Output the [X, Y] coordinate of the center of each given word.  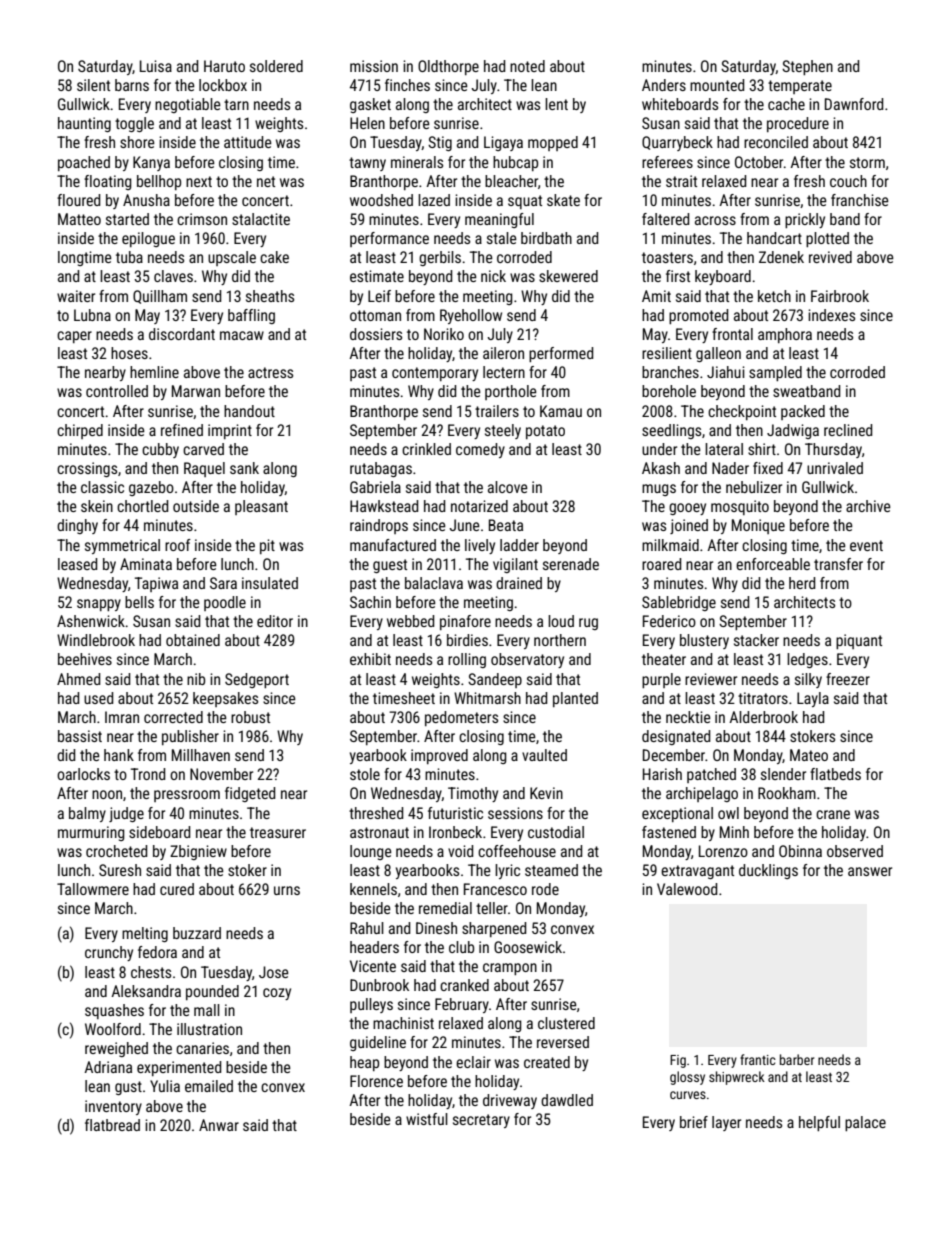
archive [868, 506]
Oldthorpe [448, 67]
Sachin [370, 602]
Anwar [219, 1125]
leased [77, 564]
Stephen [807, 67]
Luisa [156, 66]
